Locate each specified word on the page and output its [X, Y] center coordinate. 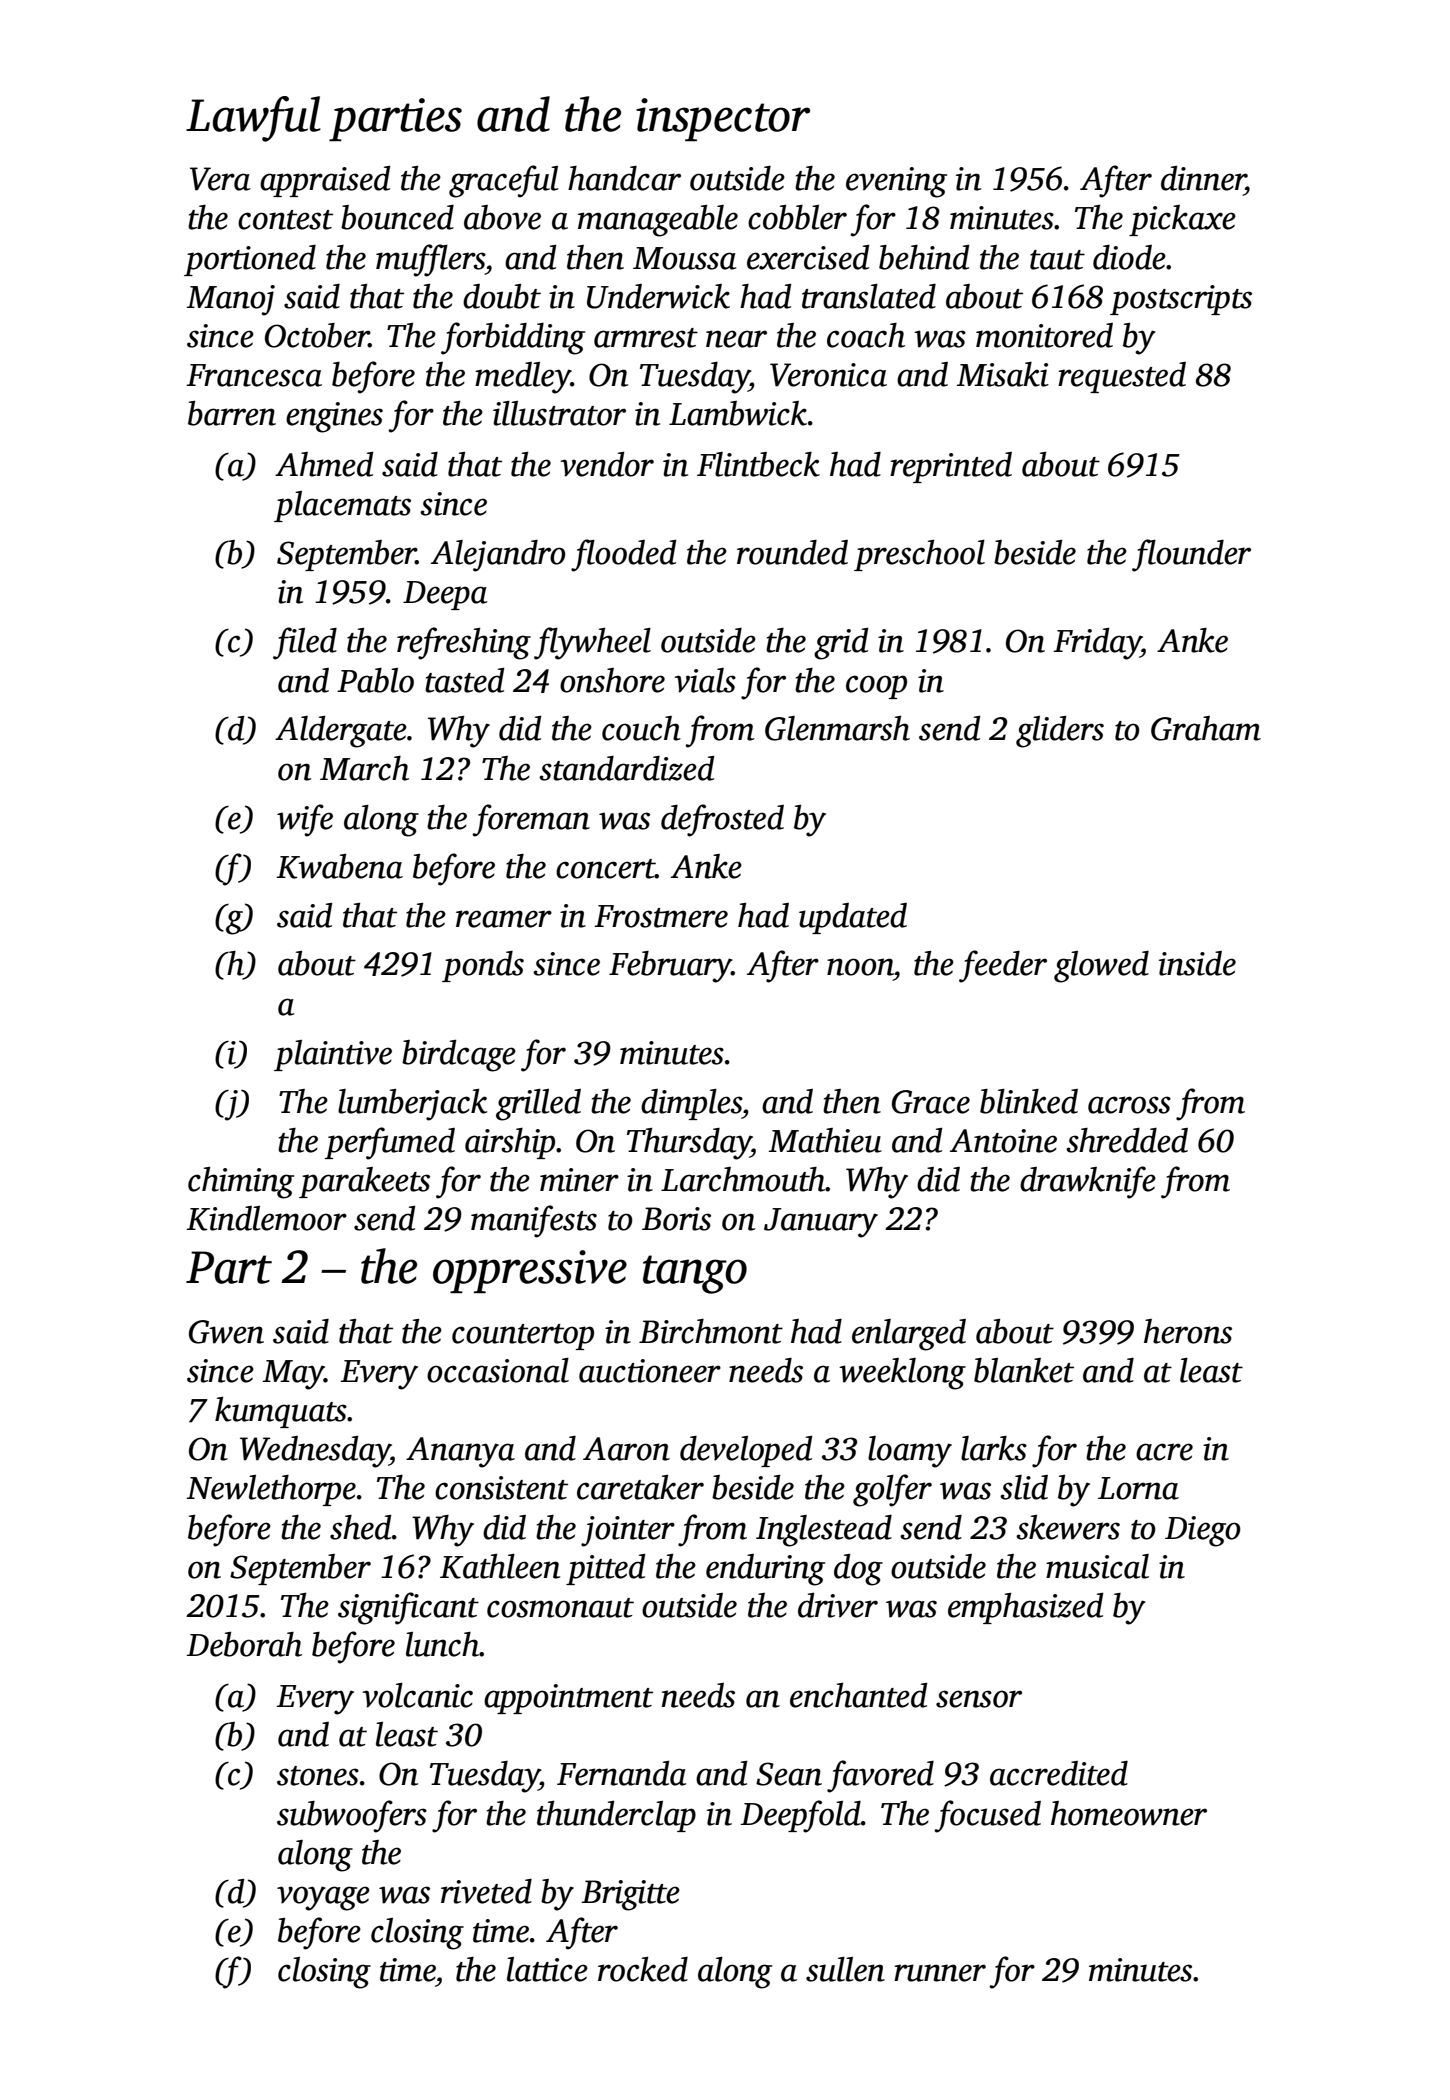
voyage [323, 1898]
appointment [568, 1699]
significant [408, 1608]
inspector [723, 119]
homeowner [1129, 1813]
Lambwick [738, 413]
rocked [643, 1969]
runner [940, 1973]
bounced [397, 217]
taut [1057, 260]
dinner [1203, 178]
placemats [342, 506]
